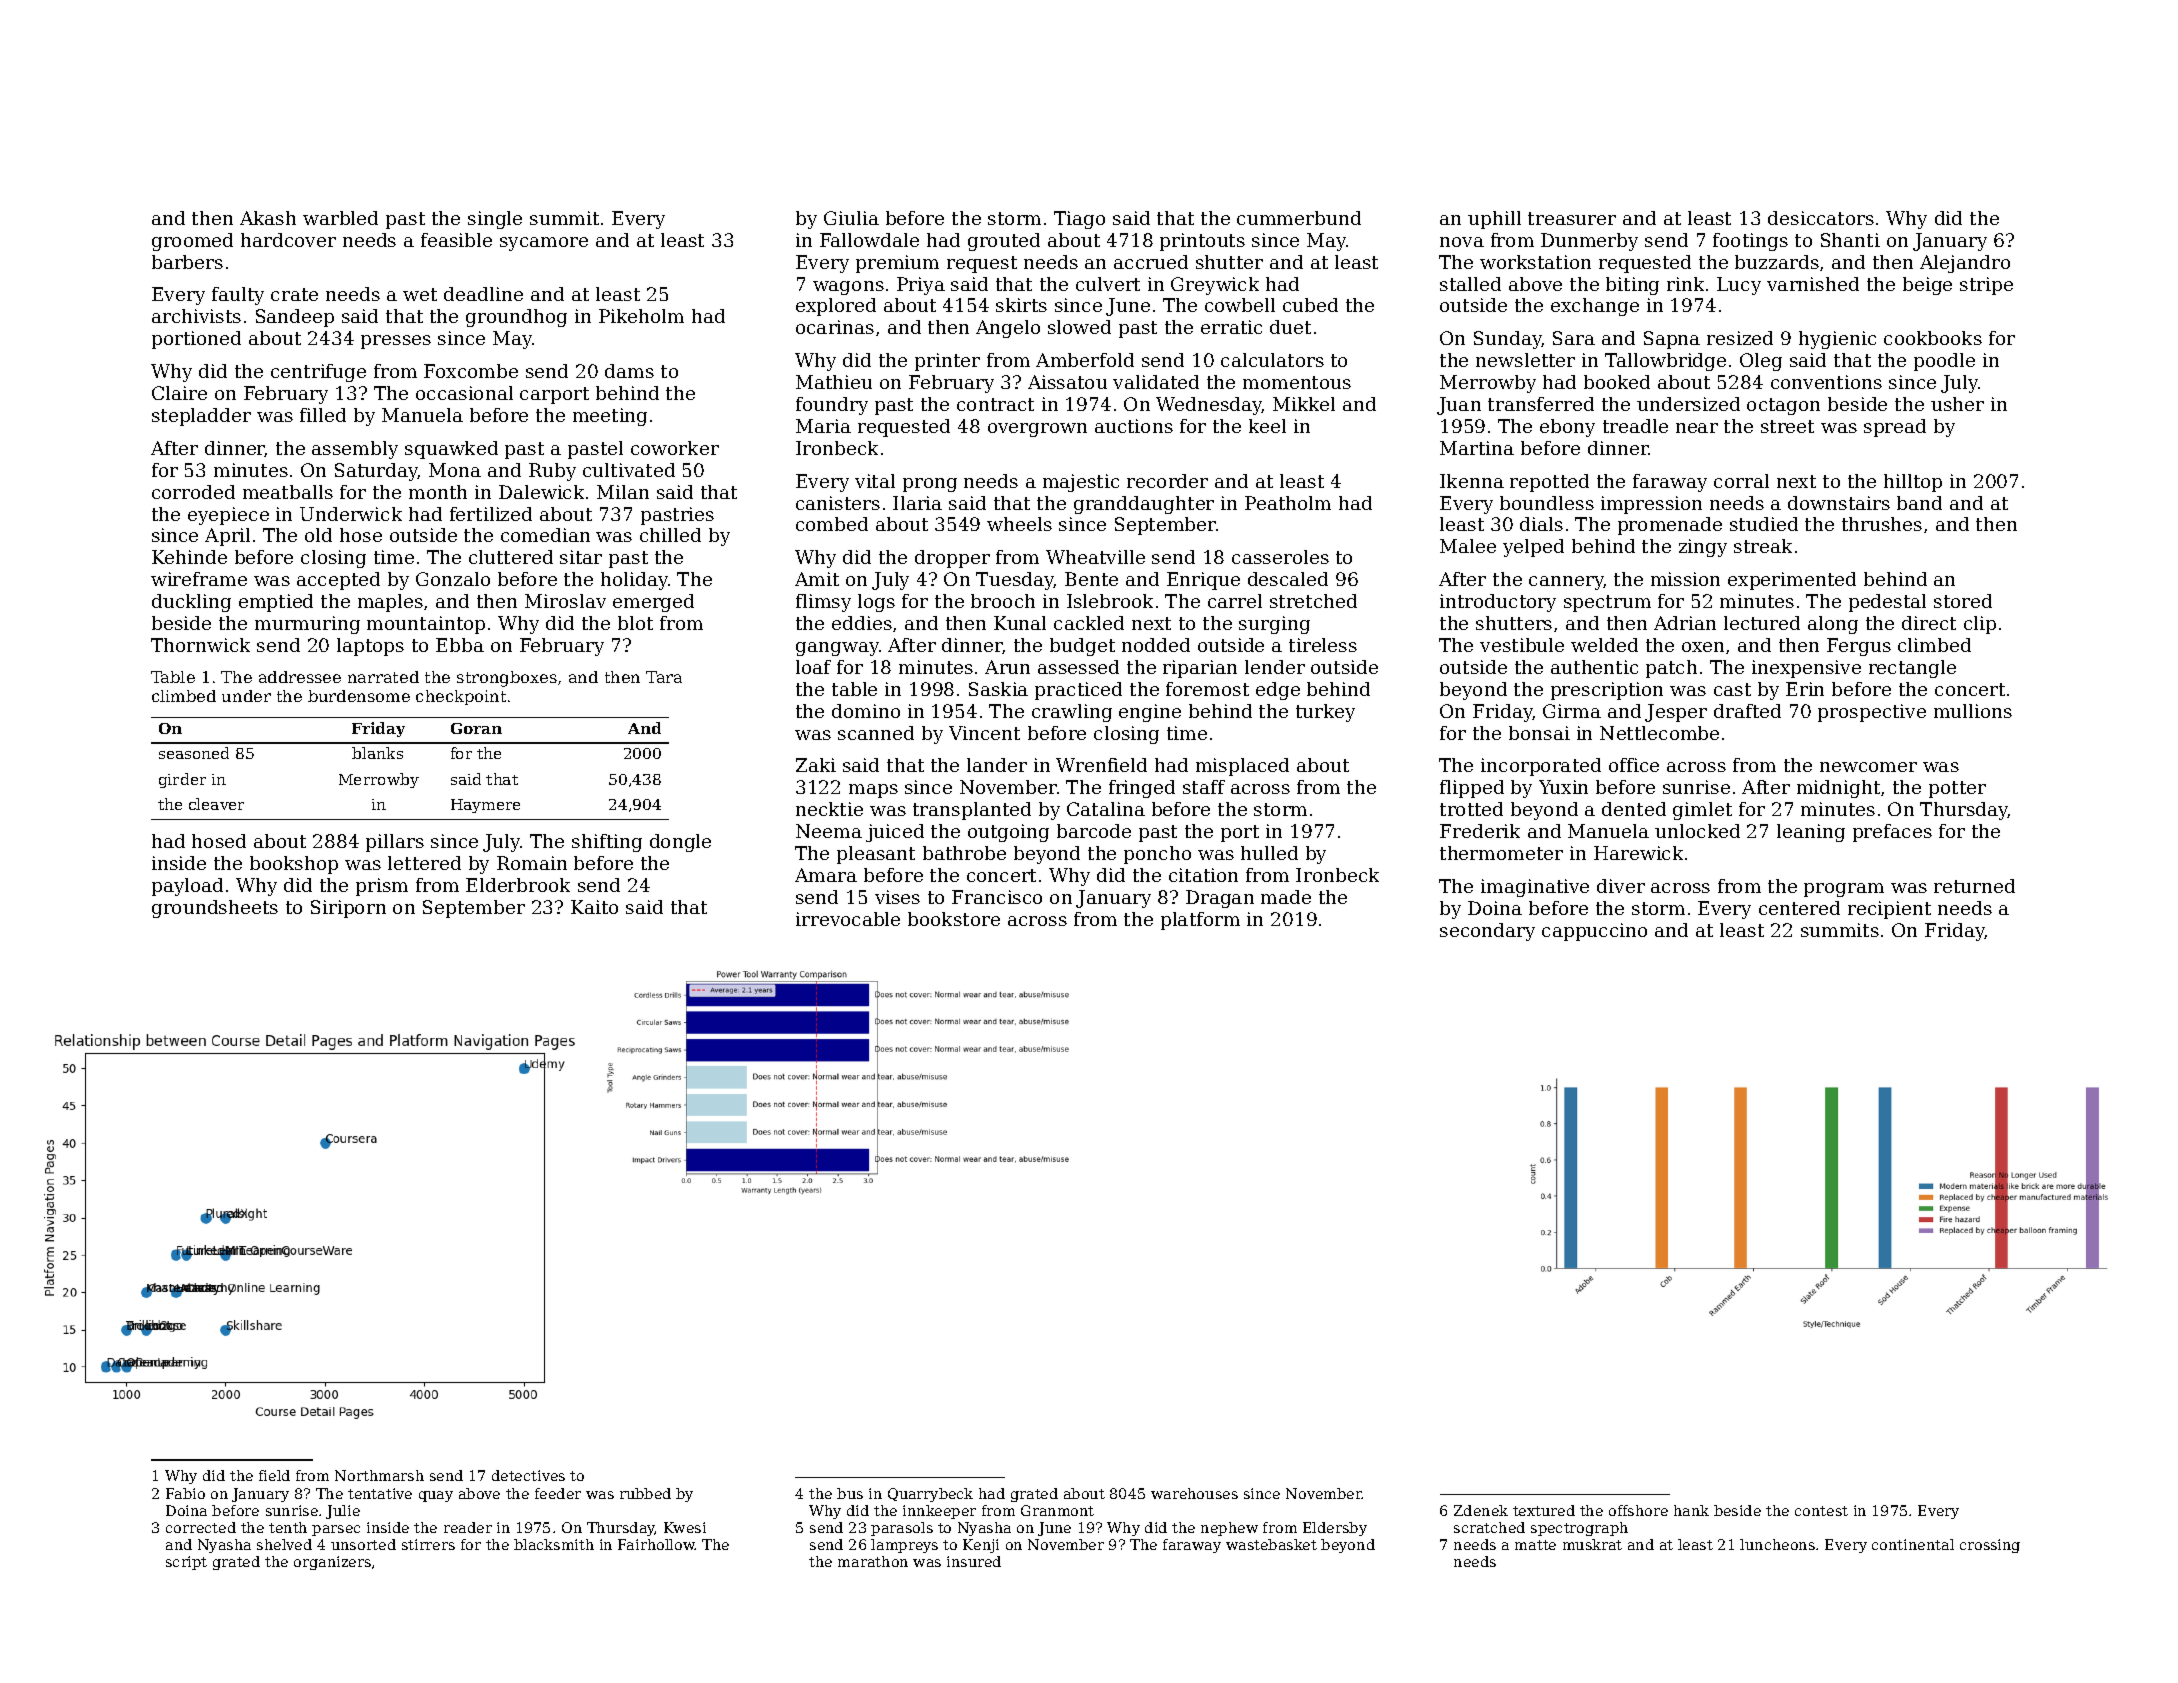  What do you see at coordinates (1973, 711) in the screenshot?
I see `mullions` at bounding box center [1973, 711].
